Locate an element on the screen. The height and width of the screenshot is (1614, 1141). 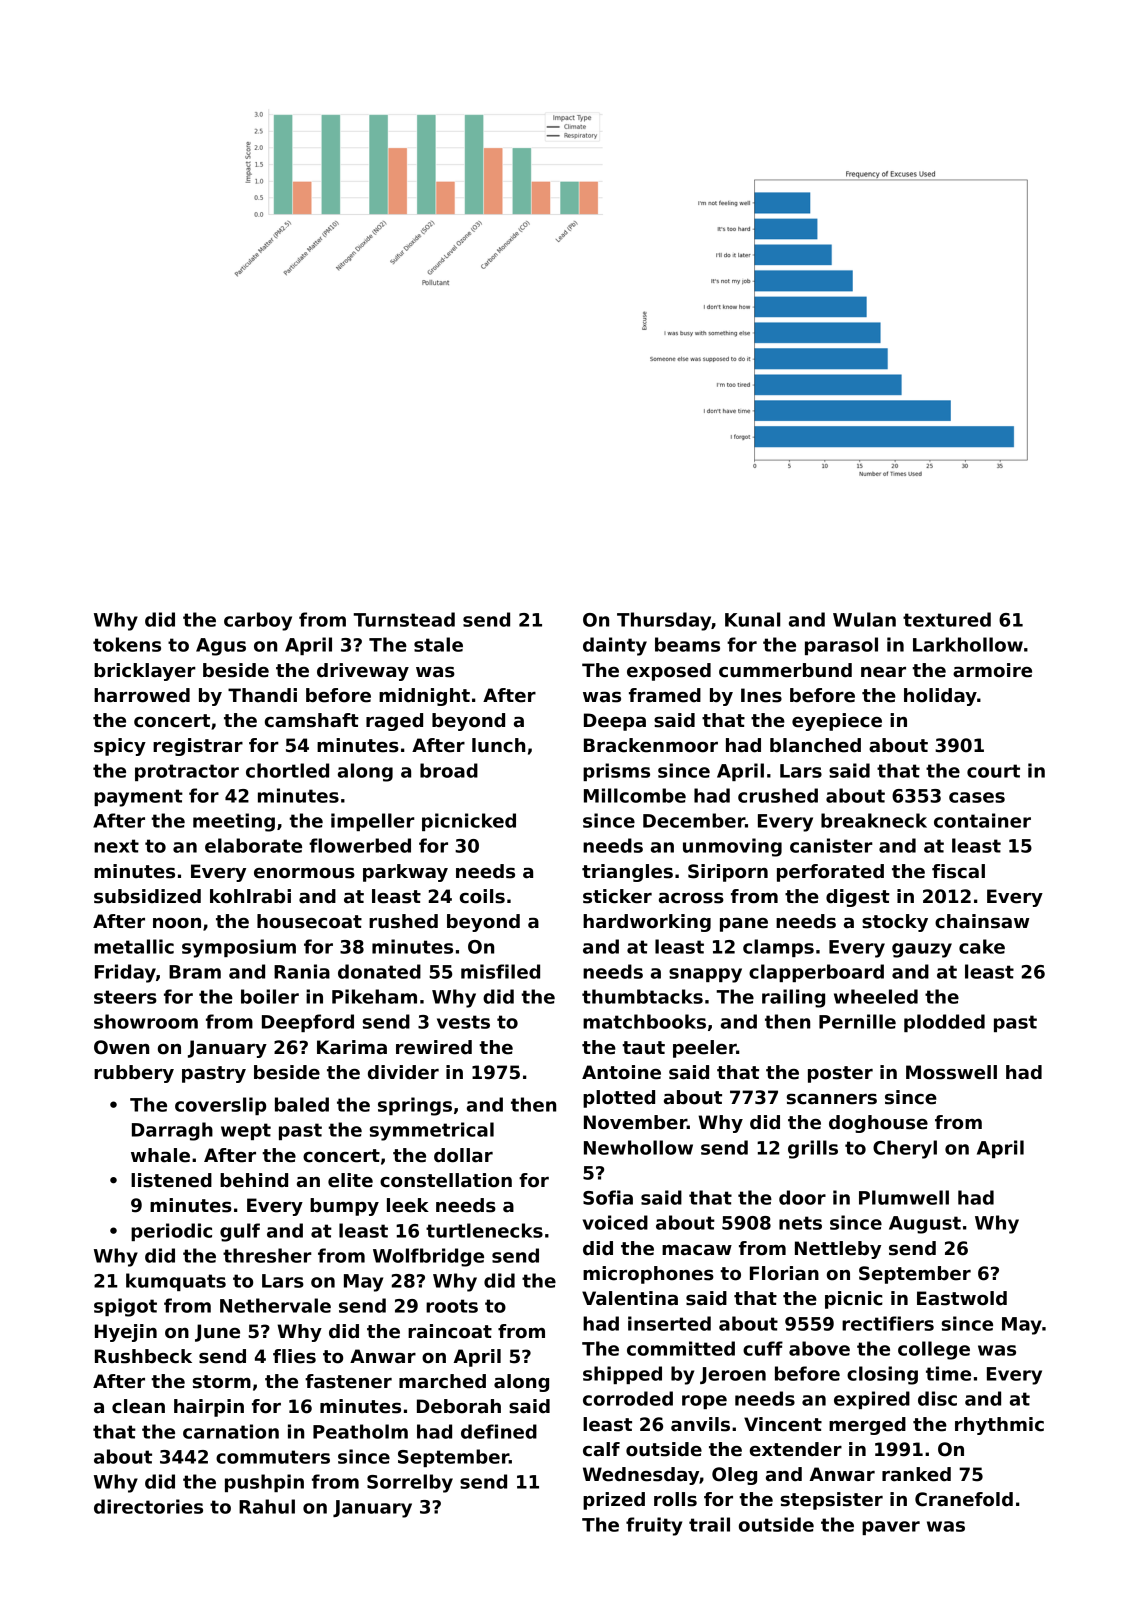
Newhollow is located at coordinates (638, 1147).
